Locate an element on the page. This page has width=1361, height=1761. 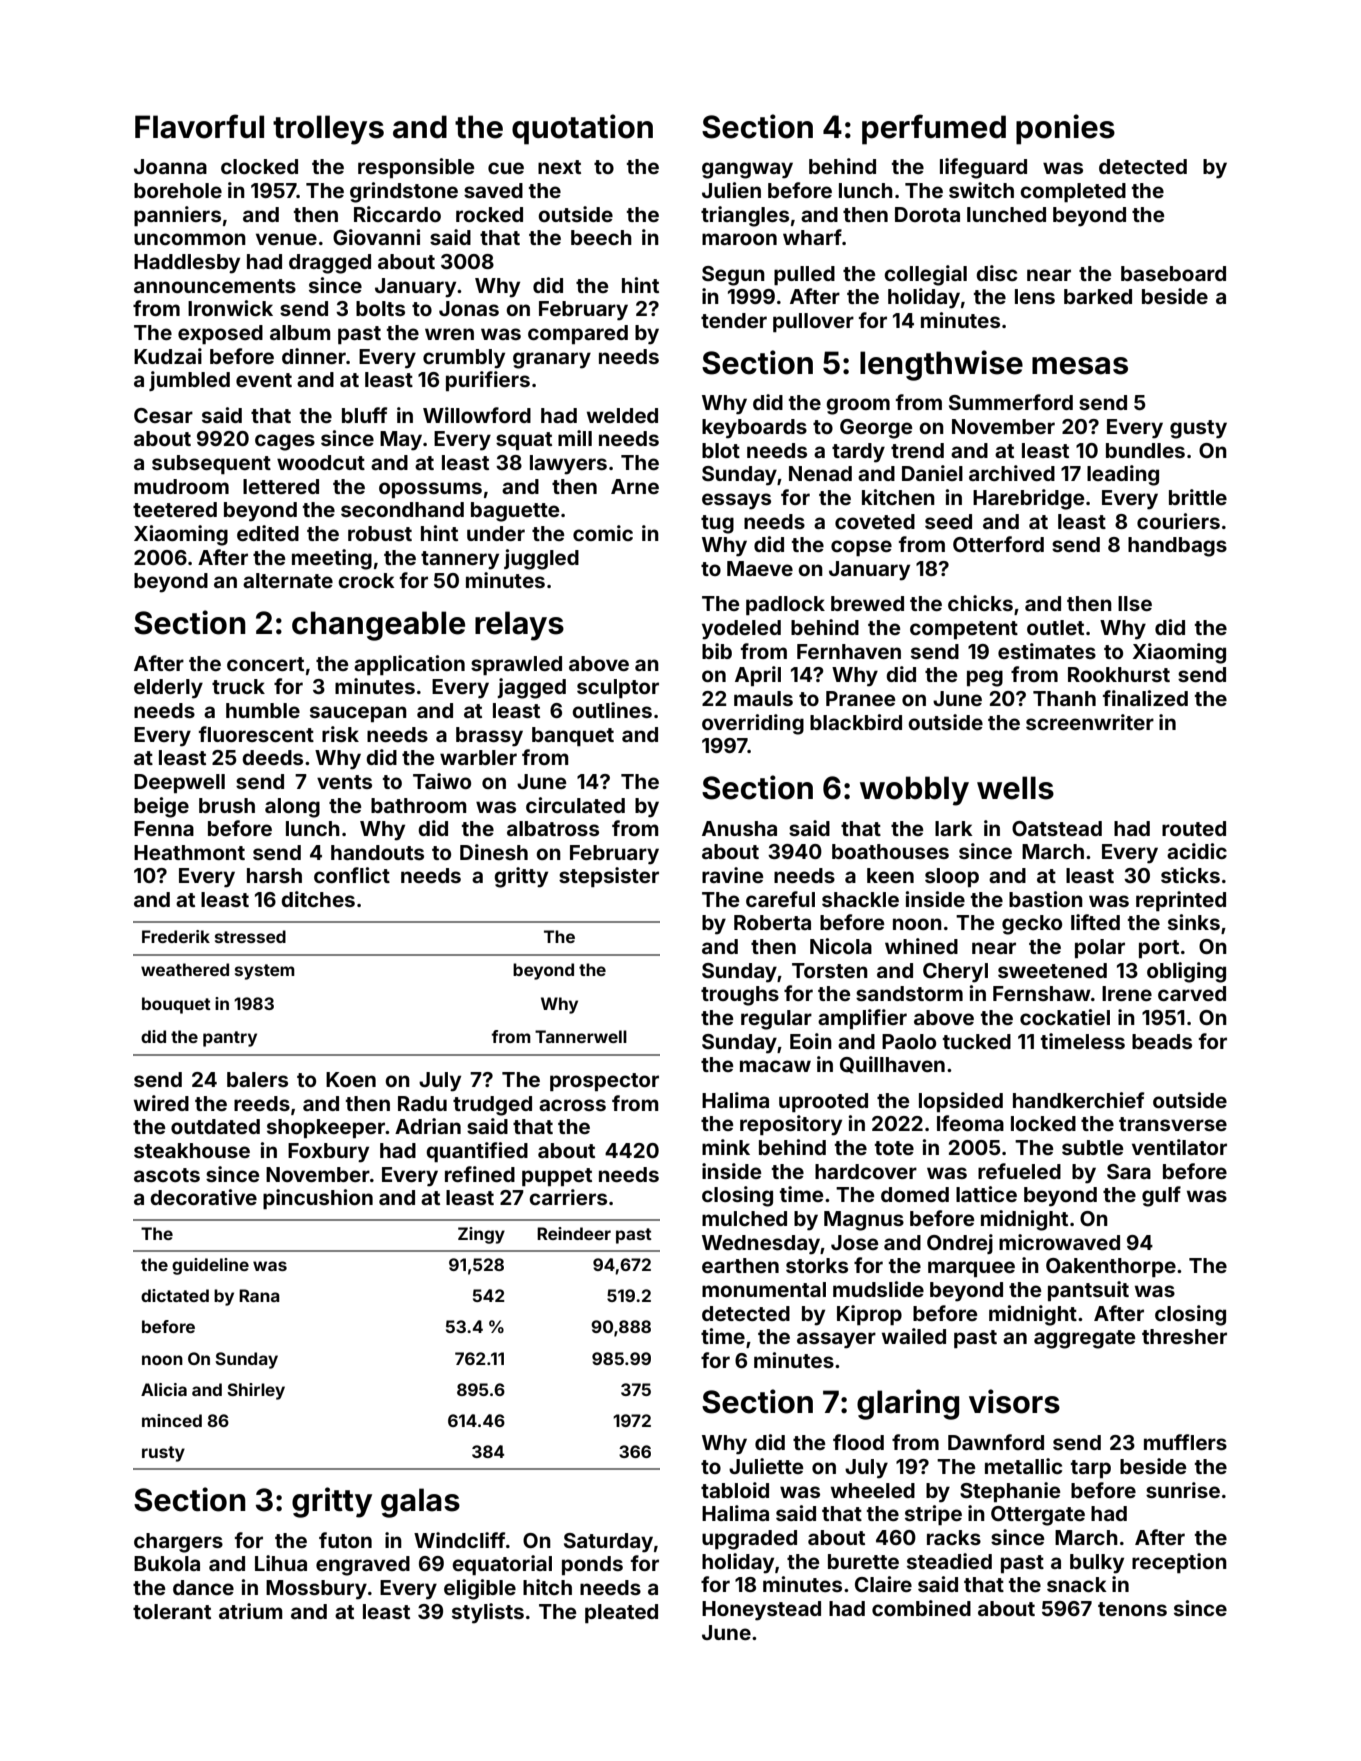
baseboard is located at coordinates (1173, 273).
